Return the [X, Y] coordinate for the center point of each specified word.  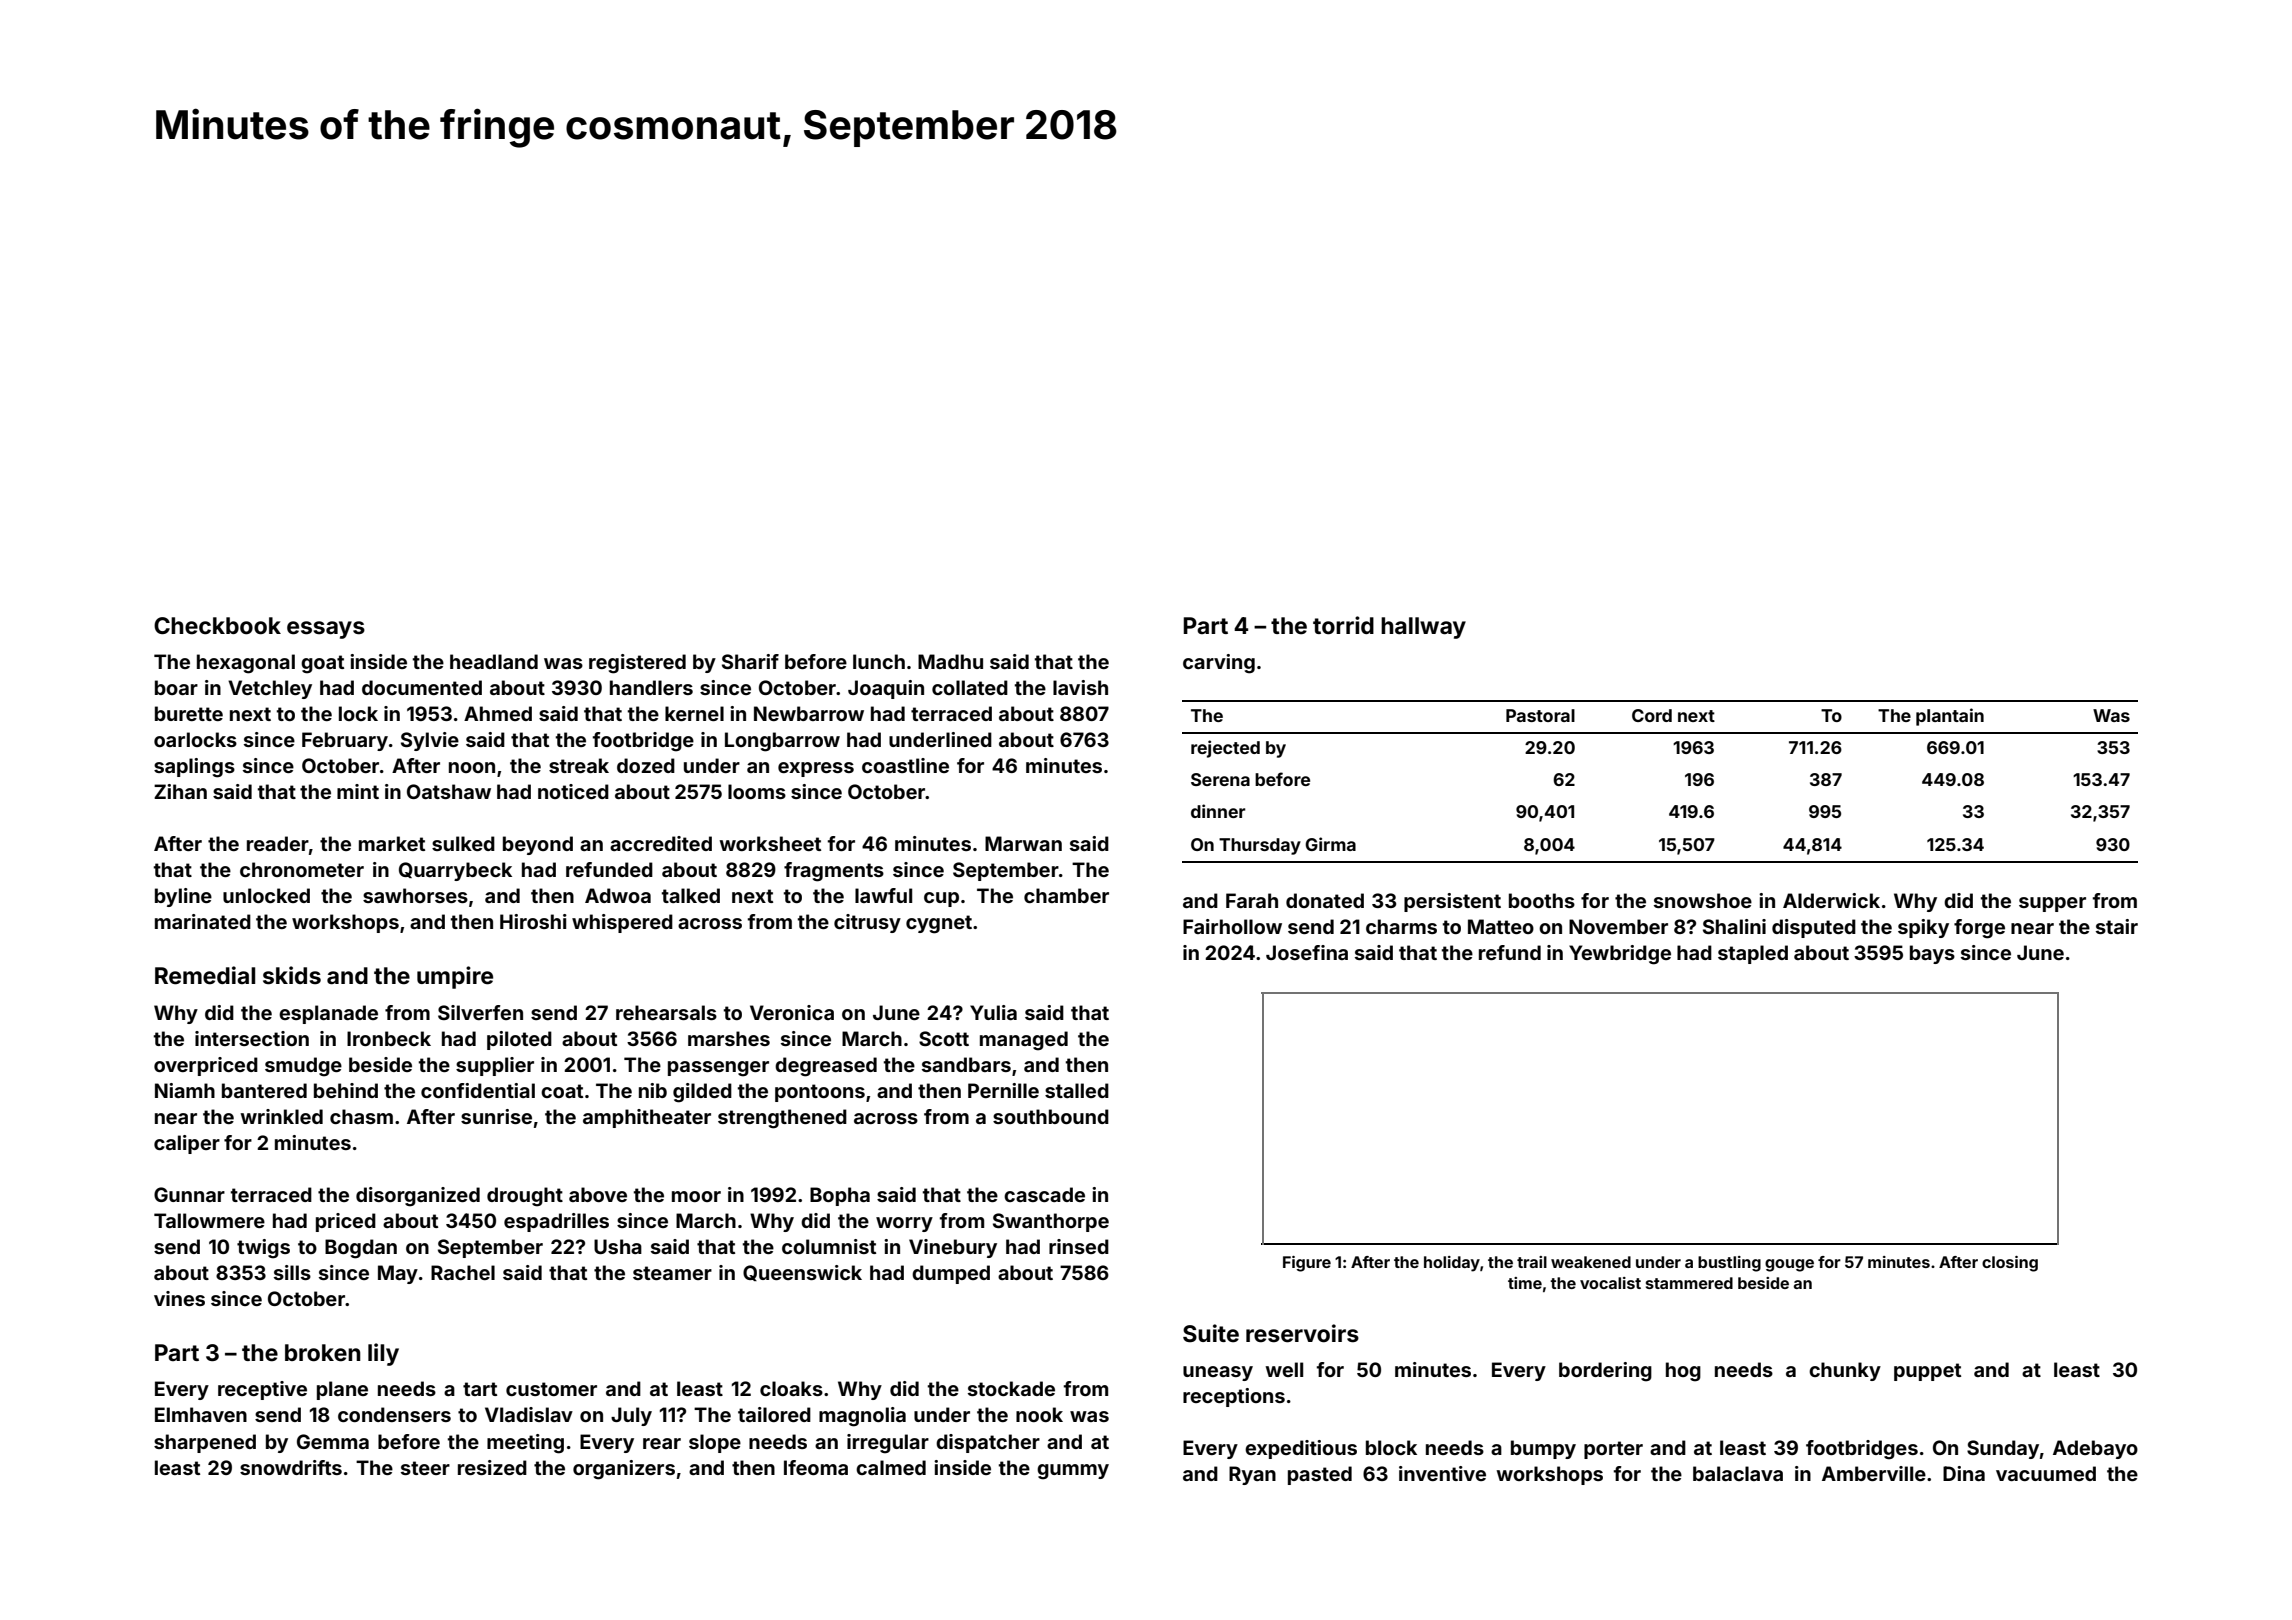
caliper [187, 1144]
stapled [1753, 954]
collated [970, 687]
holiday [1452, 1264]
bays [1932, 954]
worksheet [770, 843]
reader [278, 843]
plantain [1950, 717]
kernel [694, 713]
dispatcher [988, 1443]
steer [425, 1468]
